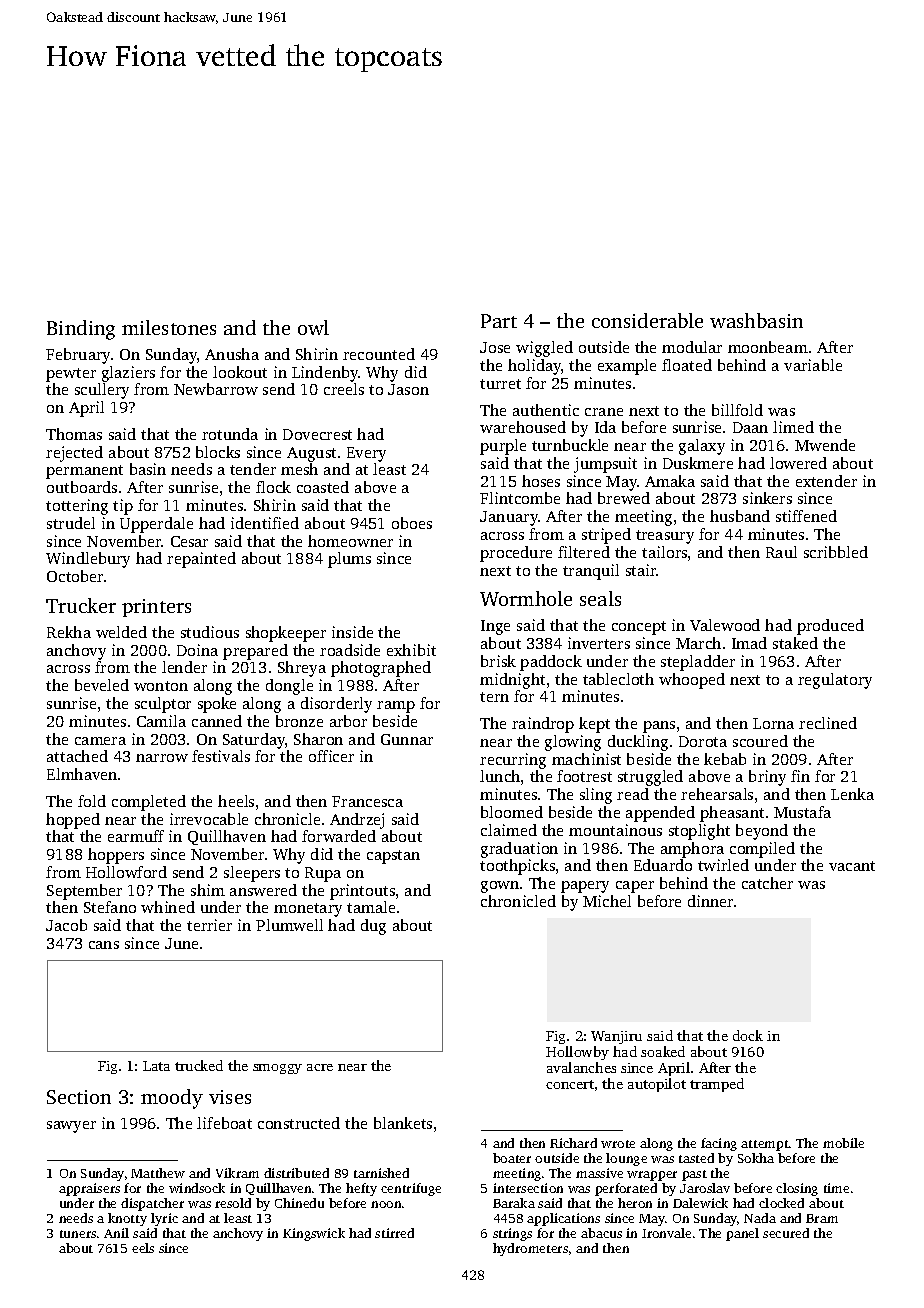 Image resolution: width=924 pixels, height=1308 pixels. I want to click on milestones, so click(169, 327).
